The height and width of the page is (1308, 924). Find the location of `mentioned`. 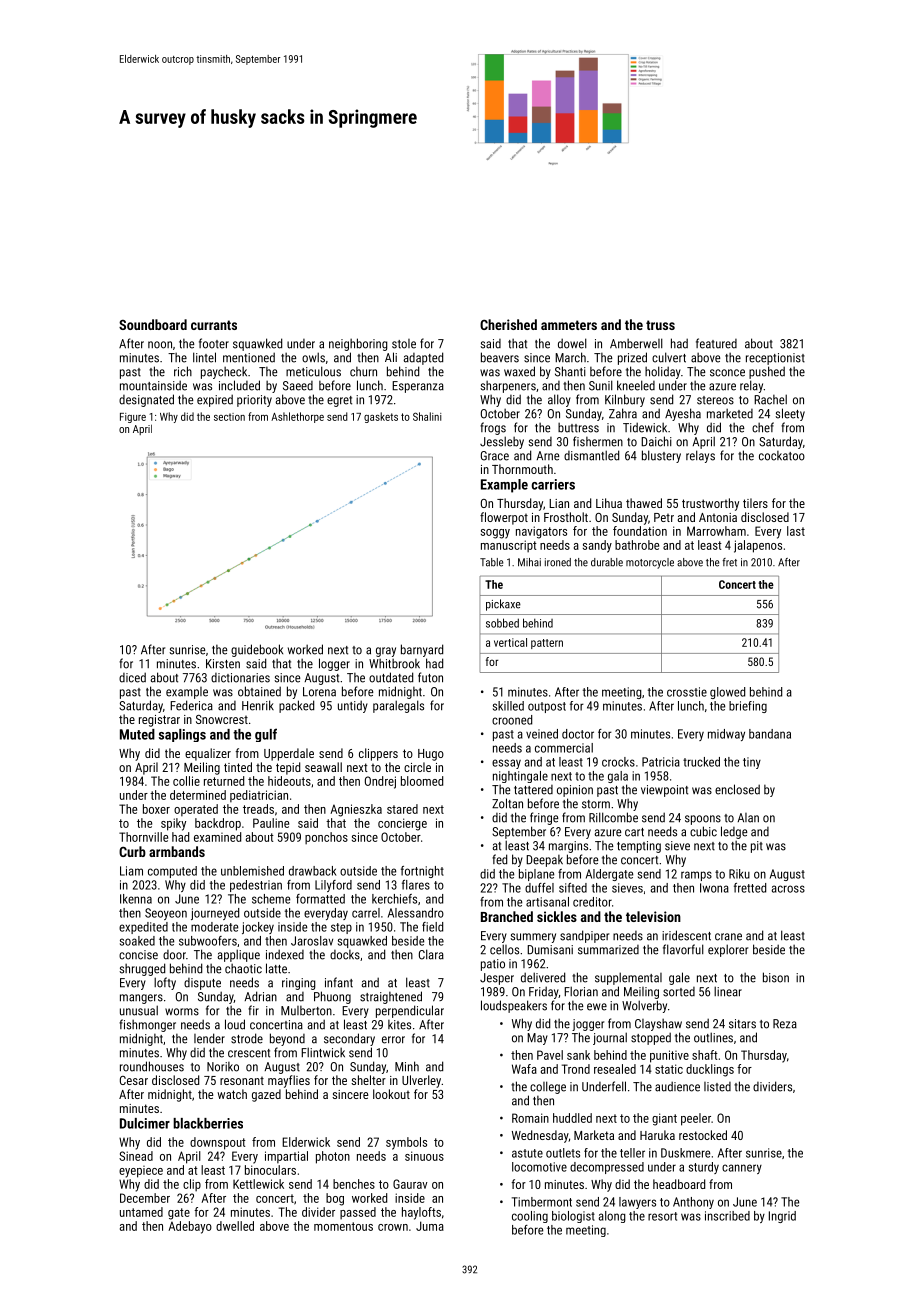

mentioned is located at coordinates (249, 357).
